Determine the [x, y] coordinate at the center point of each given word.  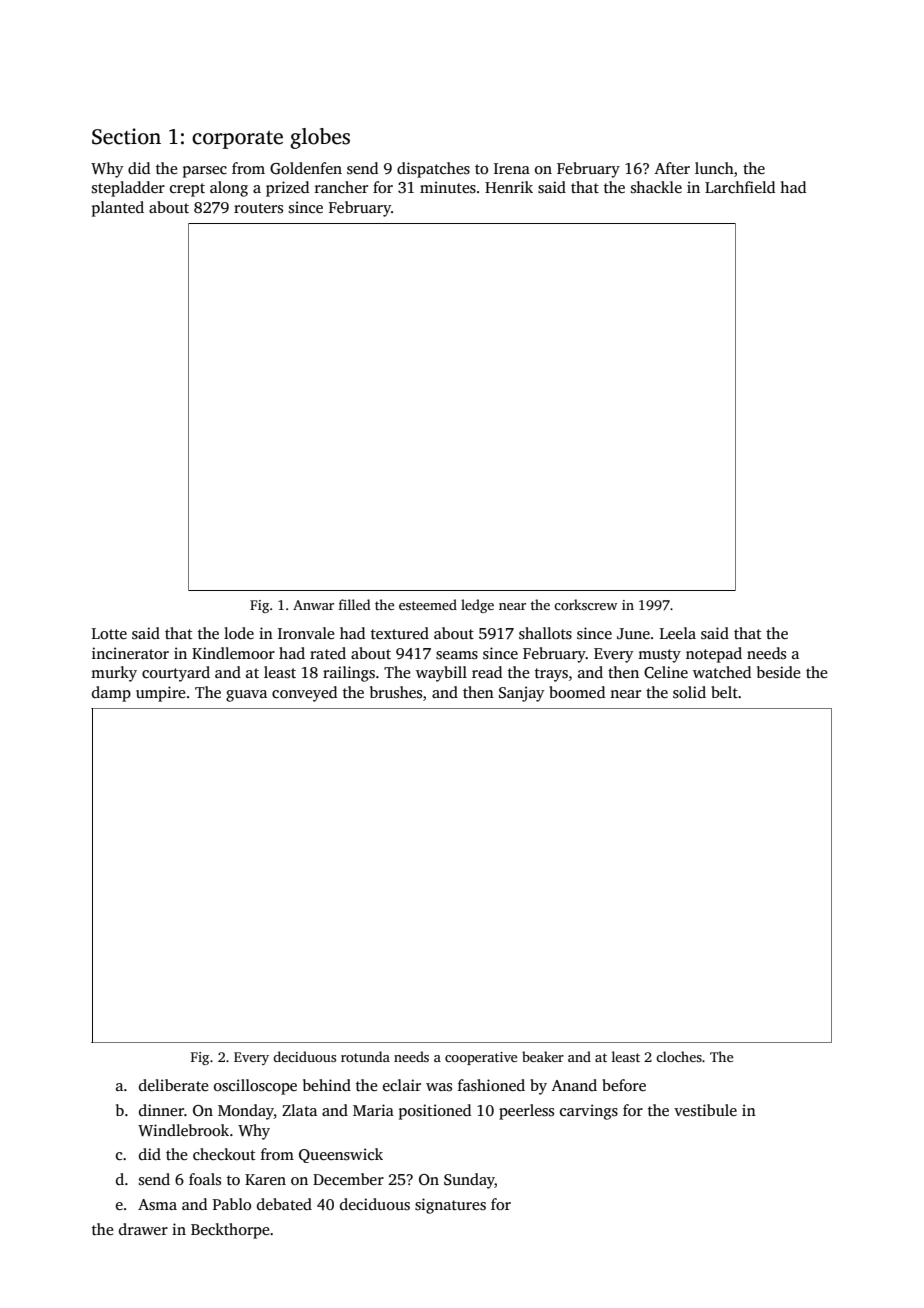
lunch [714, 168]
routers [258, 208]
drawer [143, 1229]
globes [320, 138]
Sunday [469, 1181]
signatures [450, 1206]
